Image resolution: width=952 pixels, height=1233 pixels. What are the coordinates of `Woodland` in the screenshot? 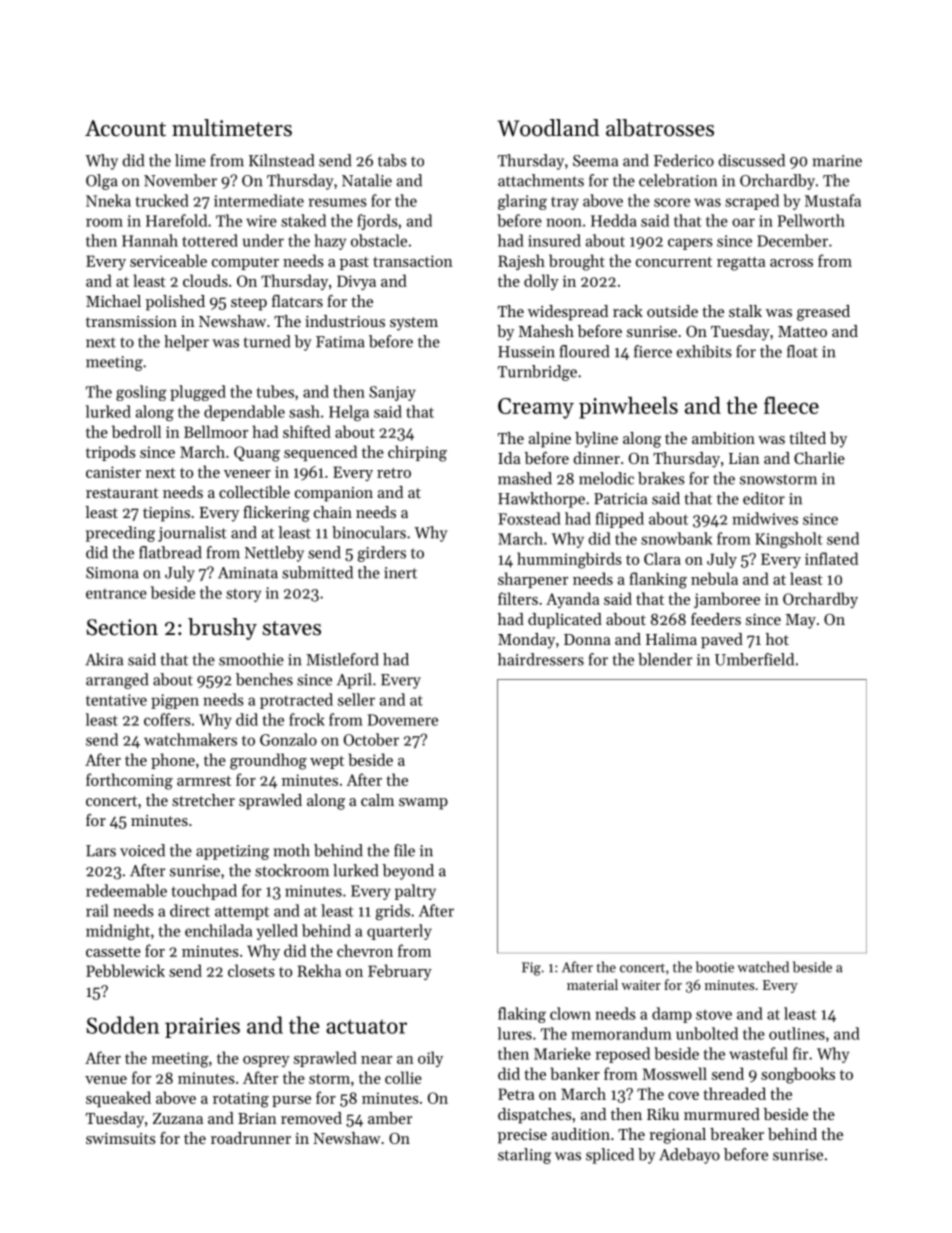 It's located at (548, 128).
